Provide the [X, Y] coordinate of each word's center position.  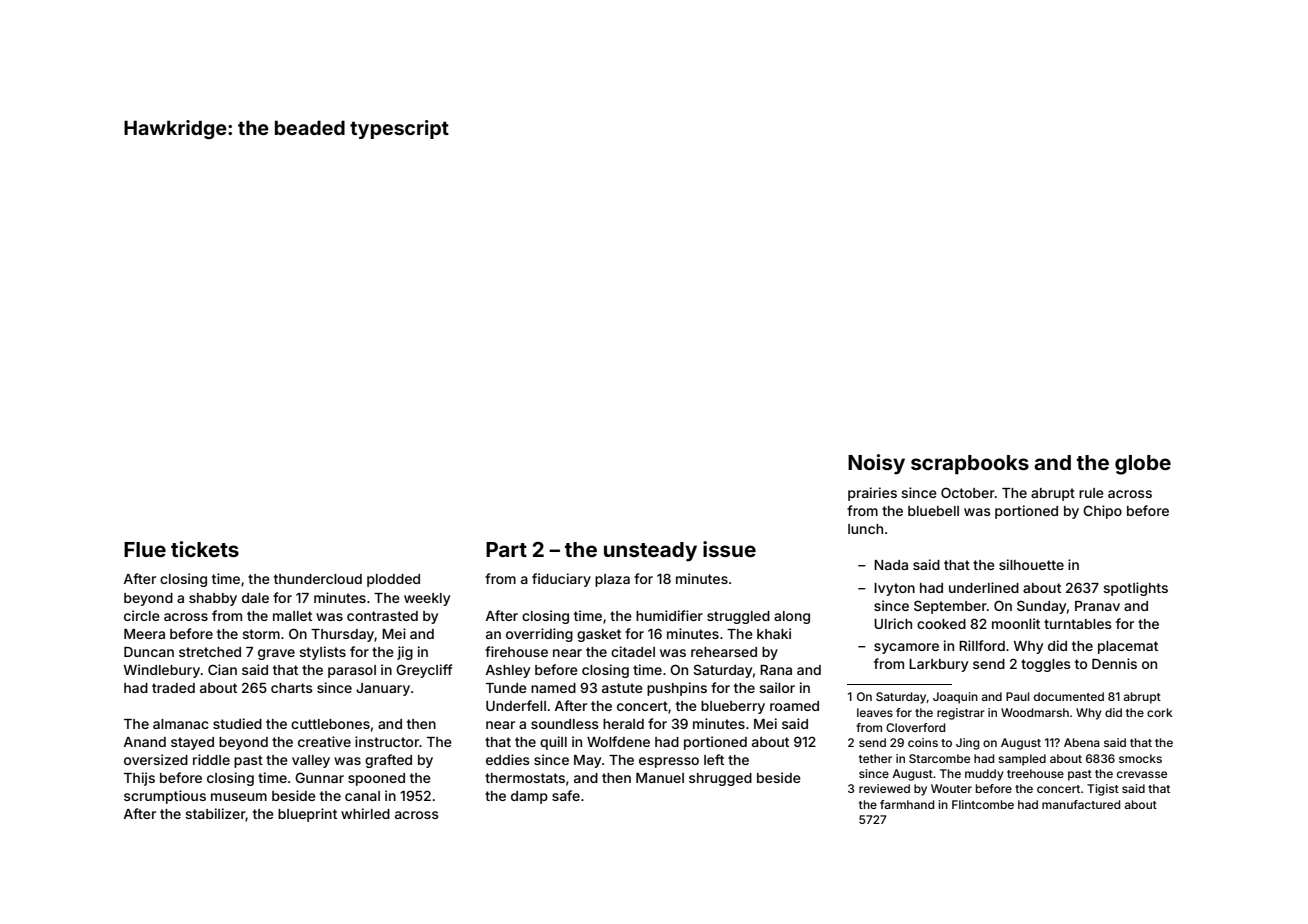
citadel [633, 651]
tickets [205, 549]
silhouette [1031, 564]
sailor [777, 687]
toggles [1046, 665]
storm [261, 634]
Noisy [876, 464]
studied [237, 723]
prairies [872, 494]
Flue [145, 549]
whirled [365, 813]
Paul [1017, 696]
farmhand [907, 804]
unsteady [650, 552]
